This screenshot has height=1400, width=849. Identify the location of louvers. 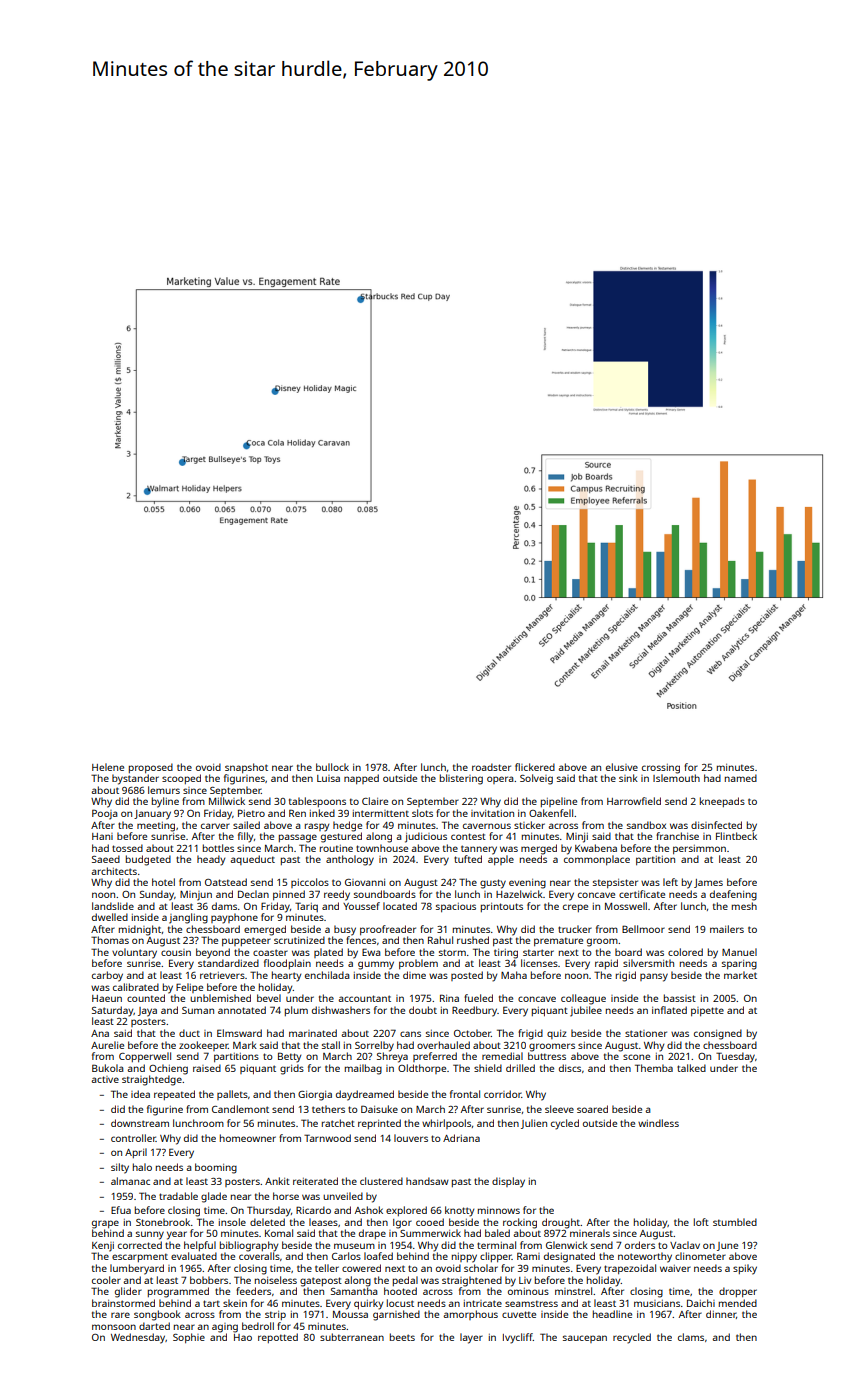
(411, 1138).
